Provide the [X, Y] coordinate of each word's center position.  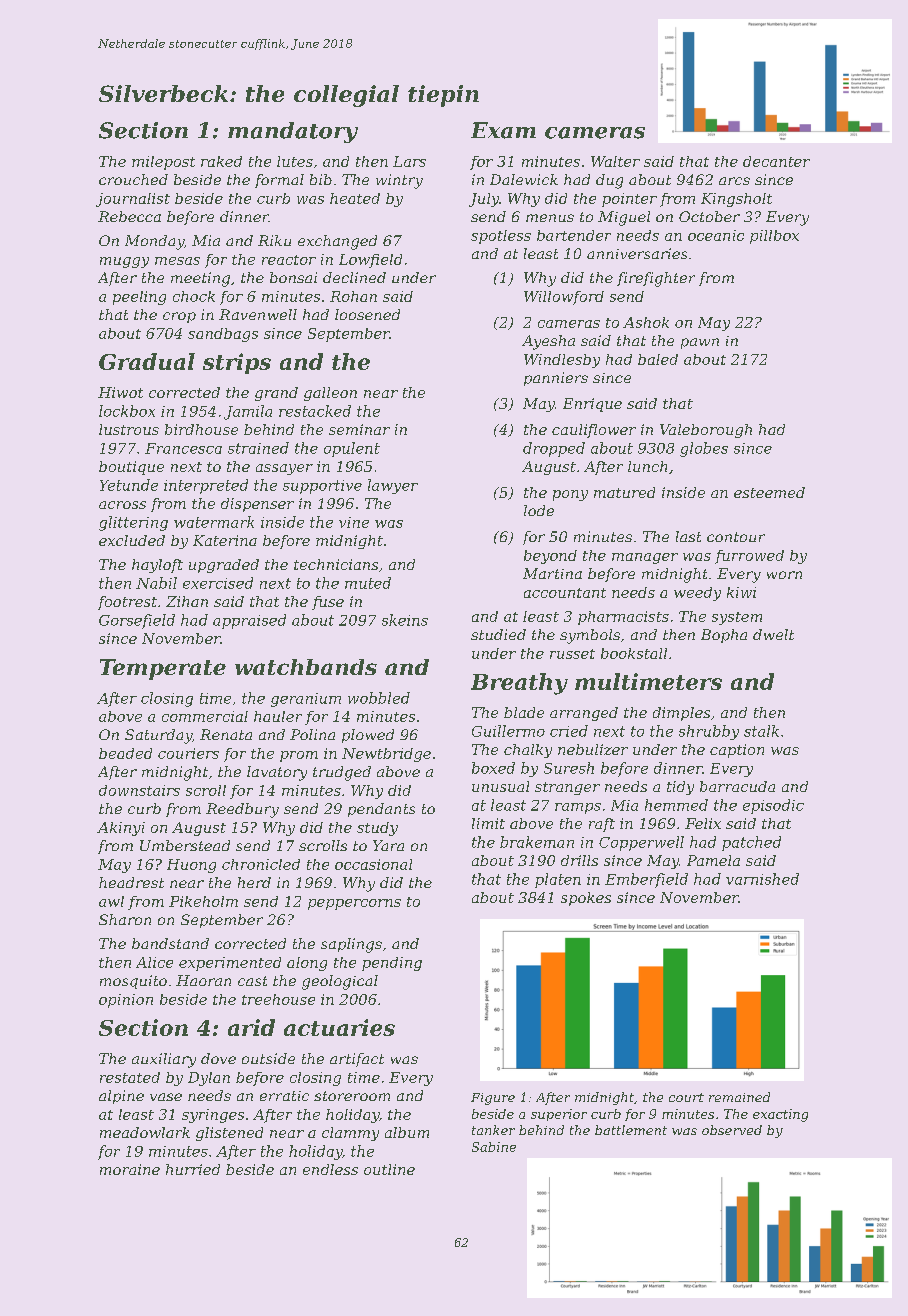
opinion [126, 1001]
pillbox [774, 237]
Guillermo [508, 731]
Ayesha [548, 342]
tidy [680, 788]
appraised [249, 621]
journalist [133, 200]
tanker [493, 1130]
